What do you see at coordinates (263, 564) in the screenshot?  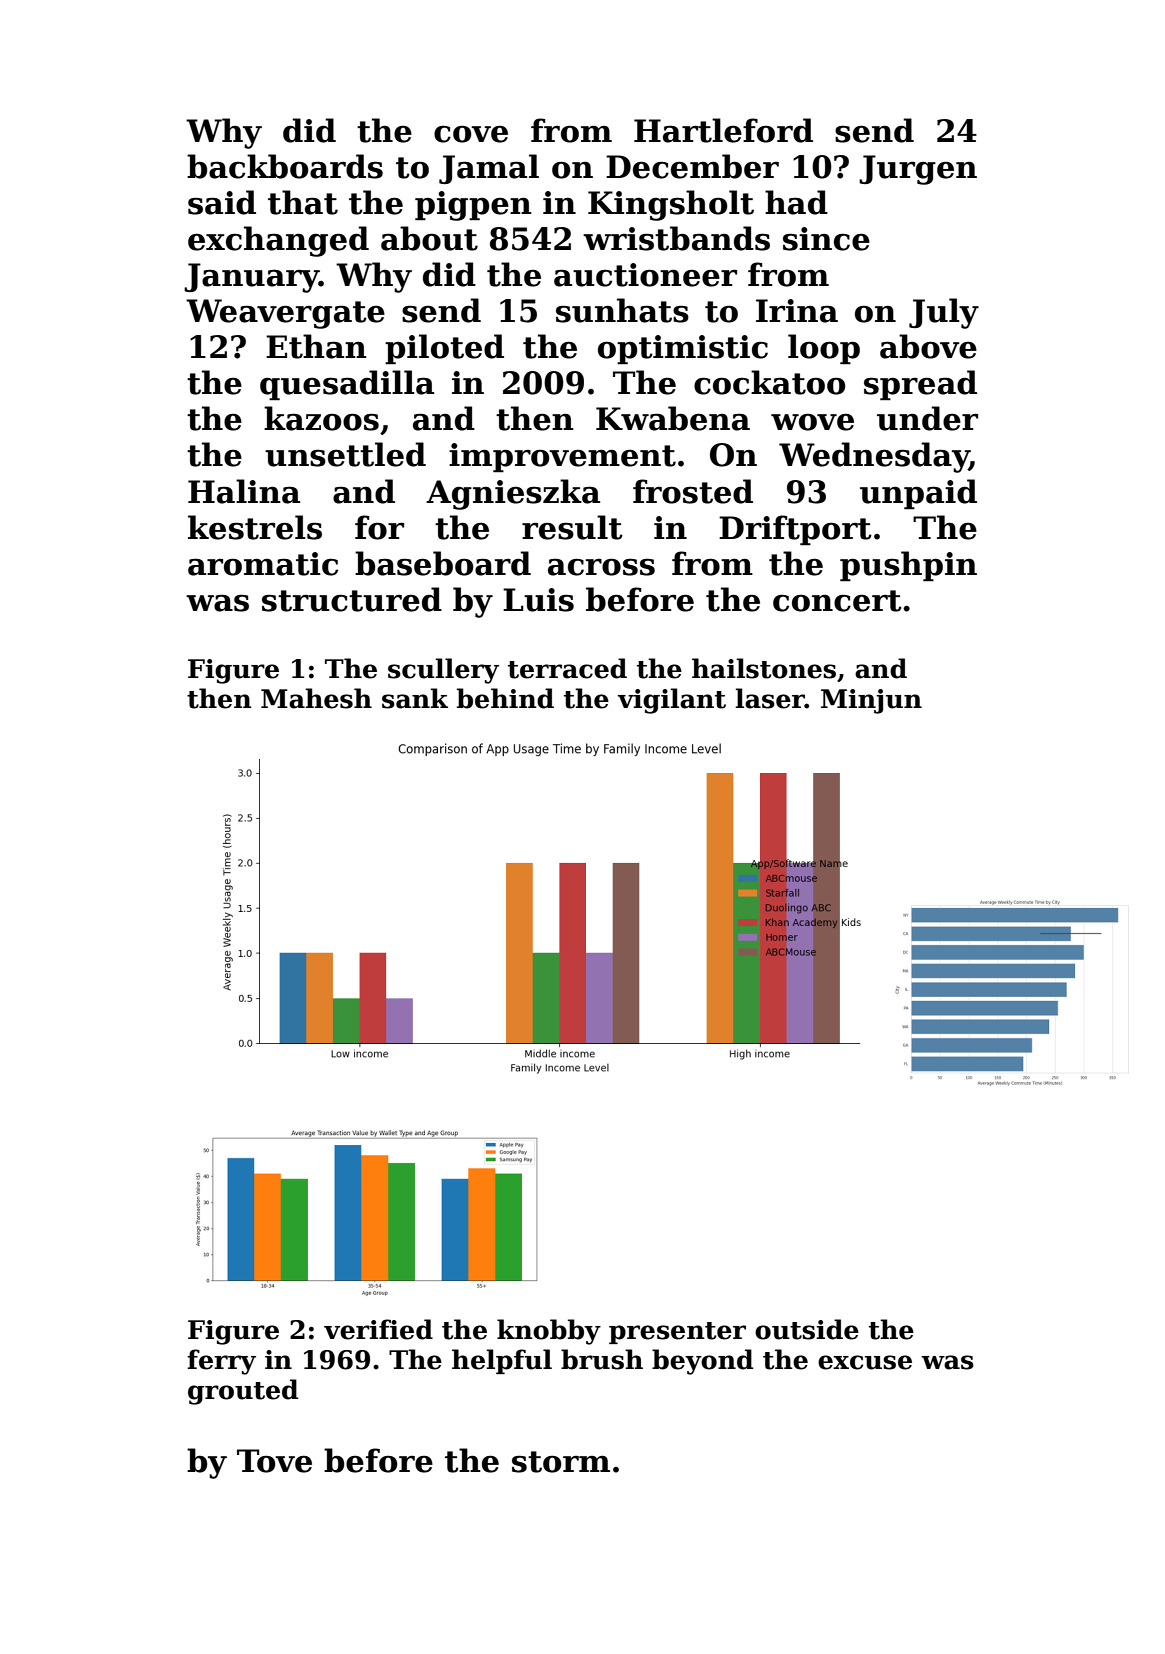 I see `aromatic` at bounding box center [263, 564].
